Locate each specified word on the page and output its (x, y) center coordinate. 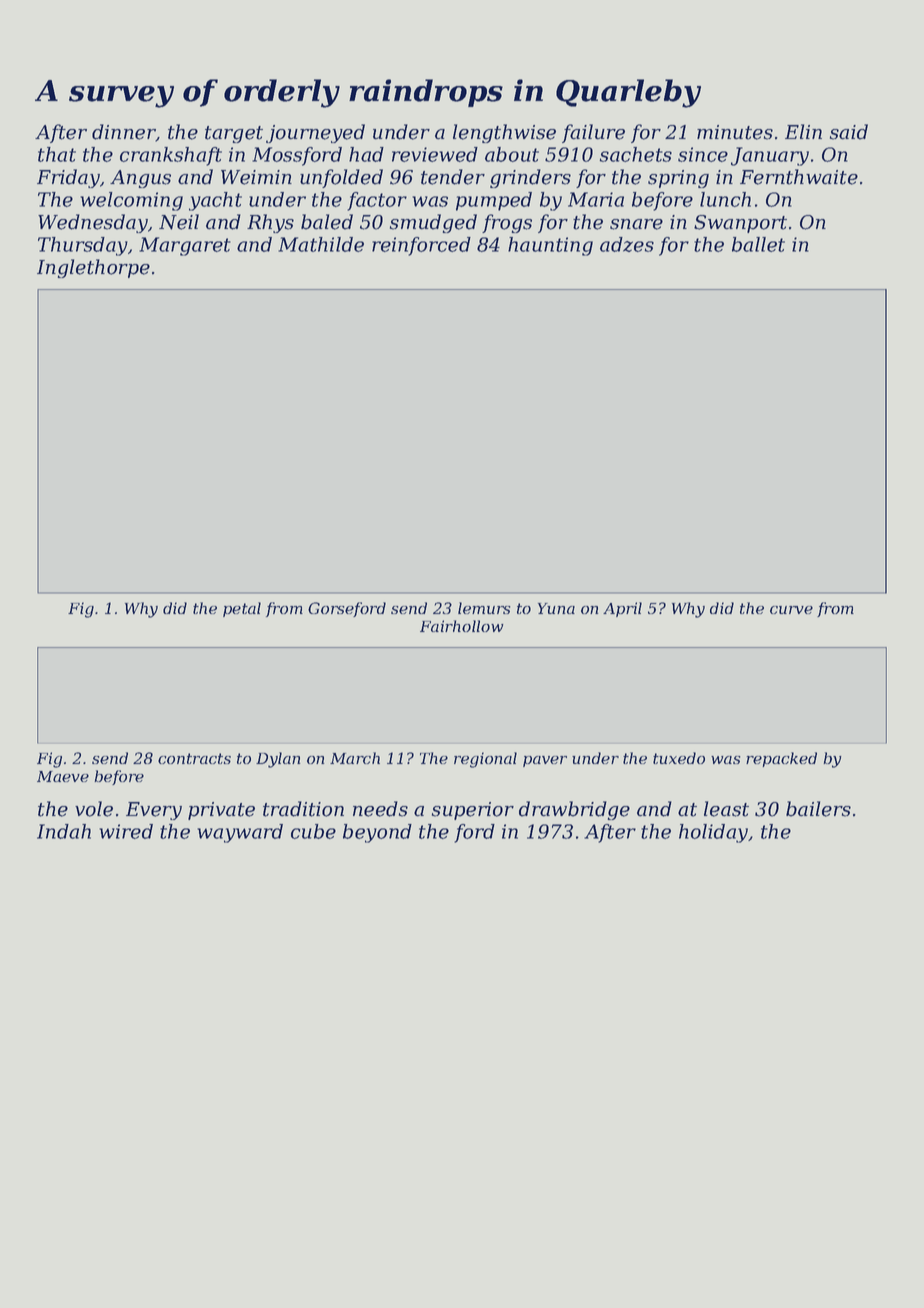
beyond (377, 833)
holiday (713, 833)
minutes (735, 132)
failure (593, 133)
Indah (64, 831)
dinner (124, 133)
